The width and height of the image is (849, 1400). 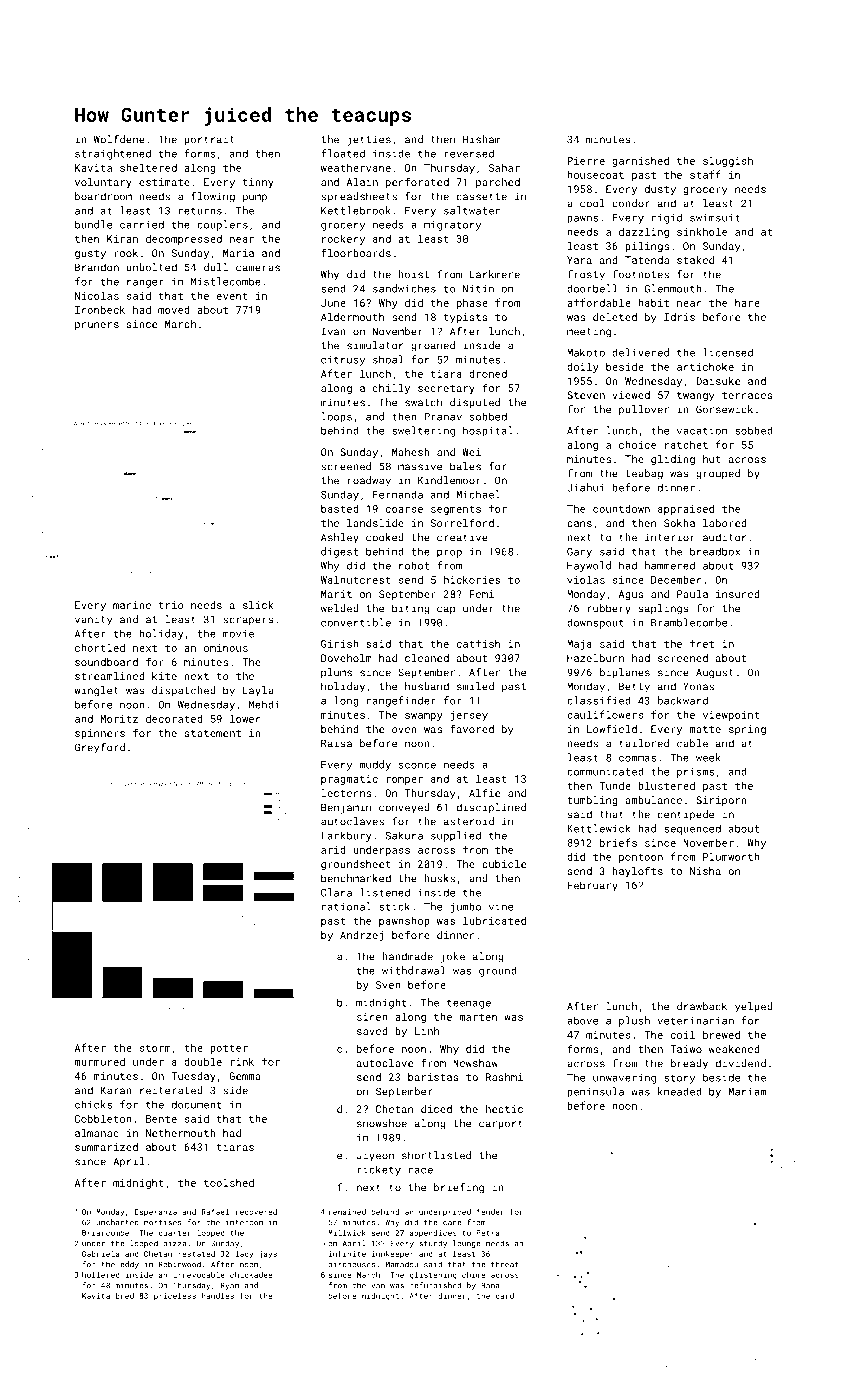 What do you see at coordinates (741, 1063) in the image?
I see `dividend` at bounding box center [741, 1063].
